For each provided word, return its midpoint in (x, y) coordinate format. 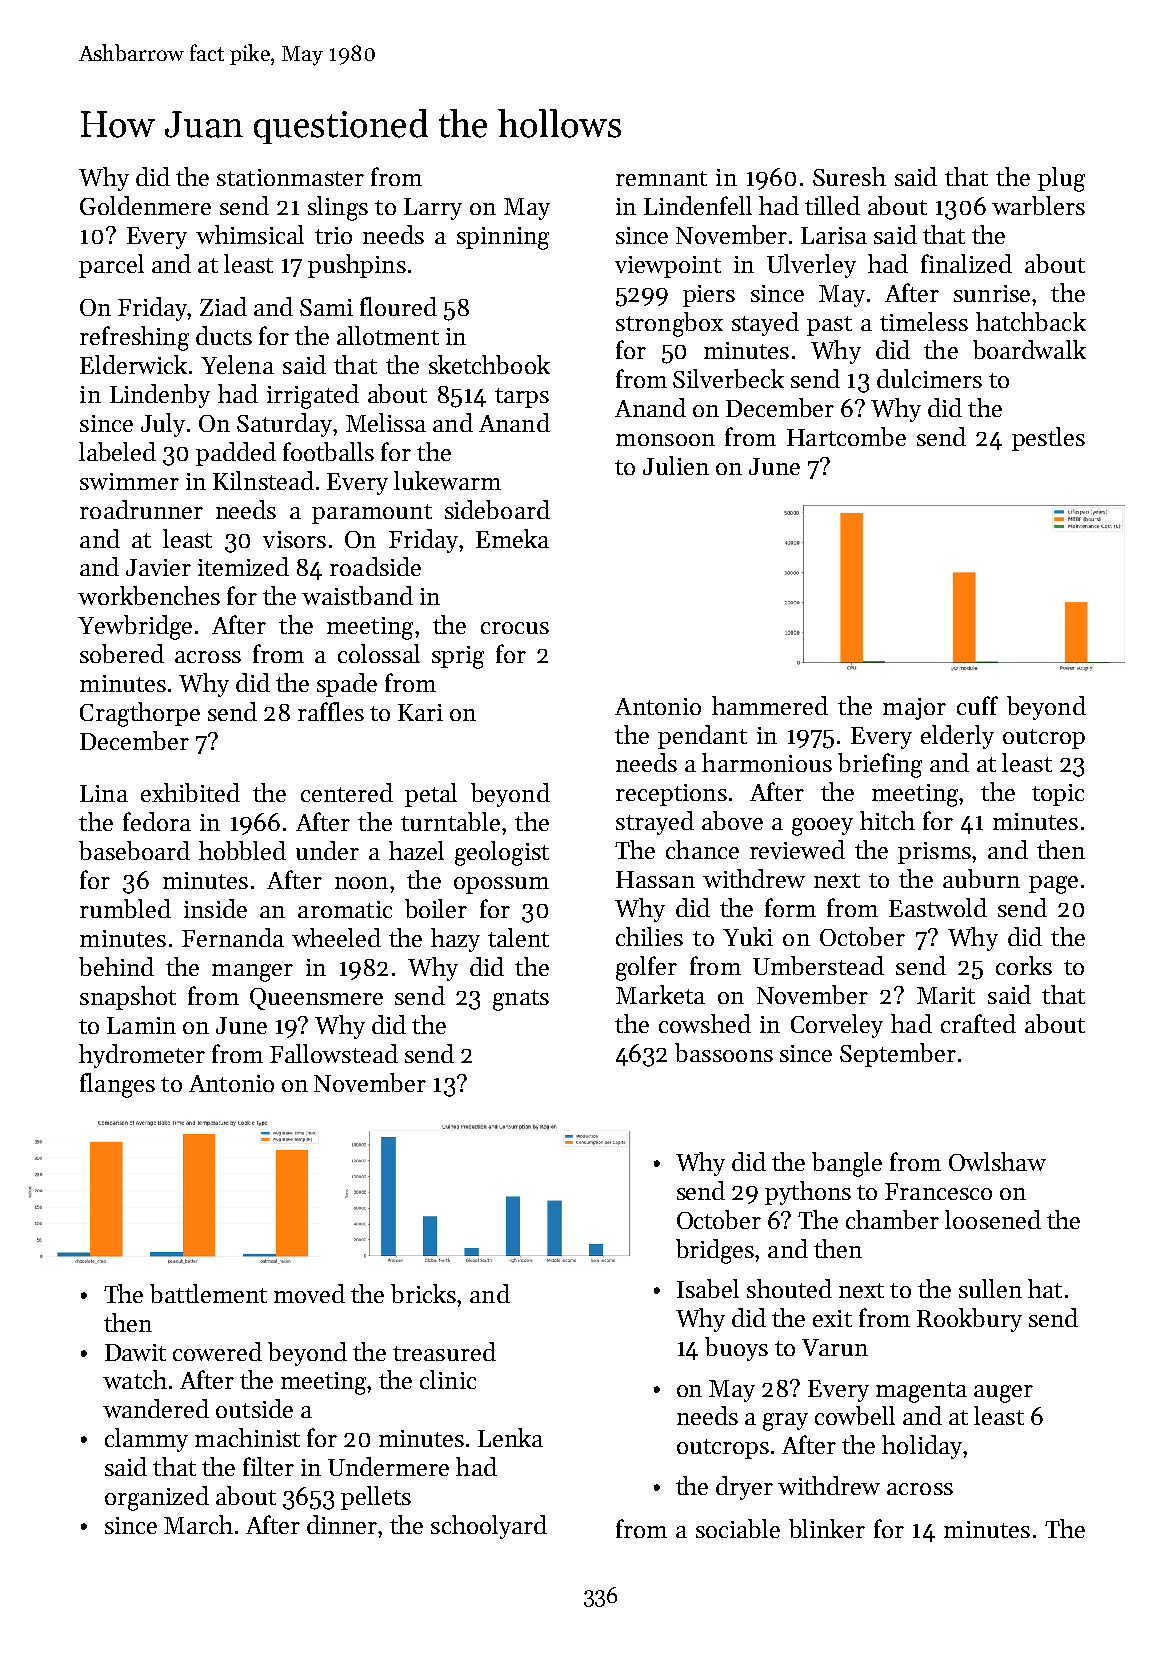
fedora (157, 821)
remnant (661, 178)
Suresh (849, 176)
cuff (977, 705)
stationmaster (290, 177)
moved (309, 1293)
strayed (655, 823)
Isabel (708, 1288)
